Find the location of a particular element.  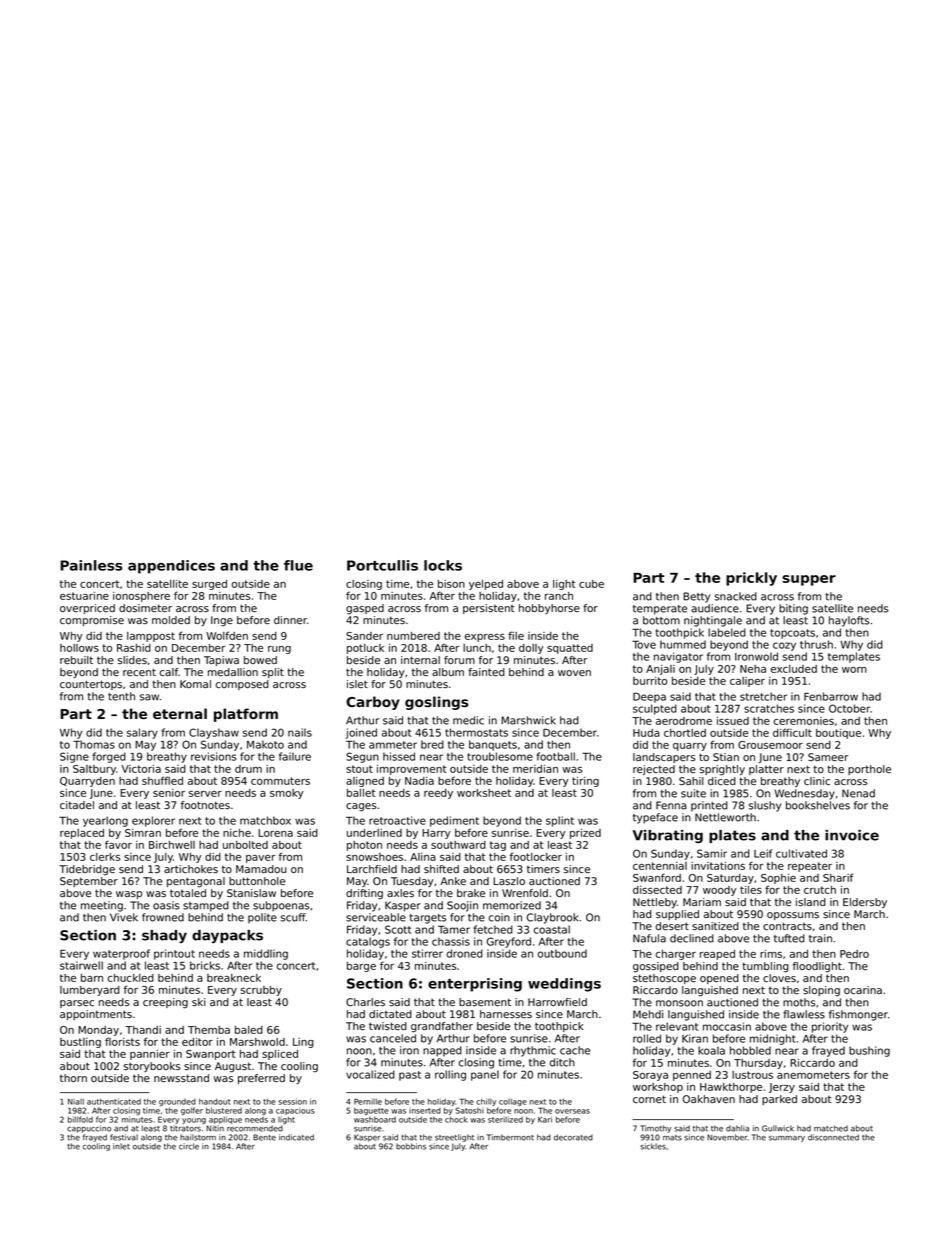

paver is located at coordinates (260, 859).
